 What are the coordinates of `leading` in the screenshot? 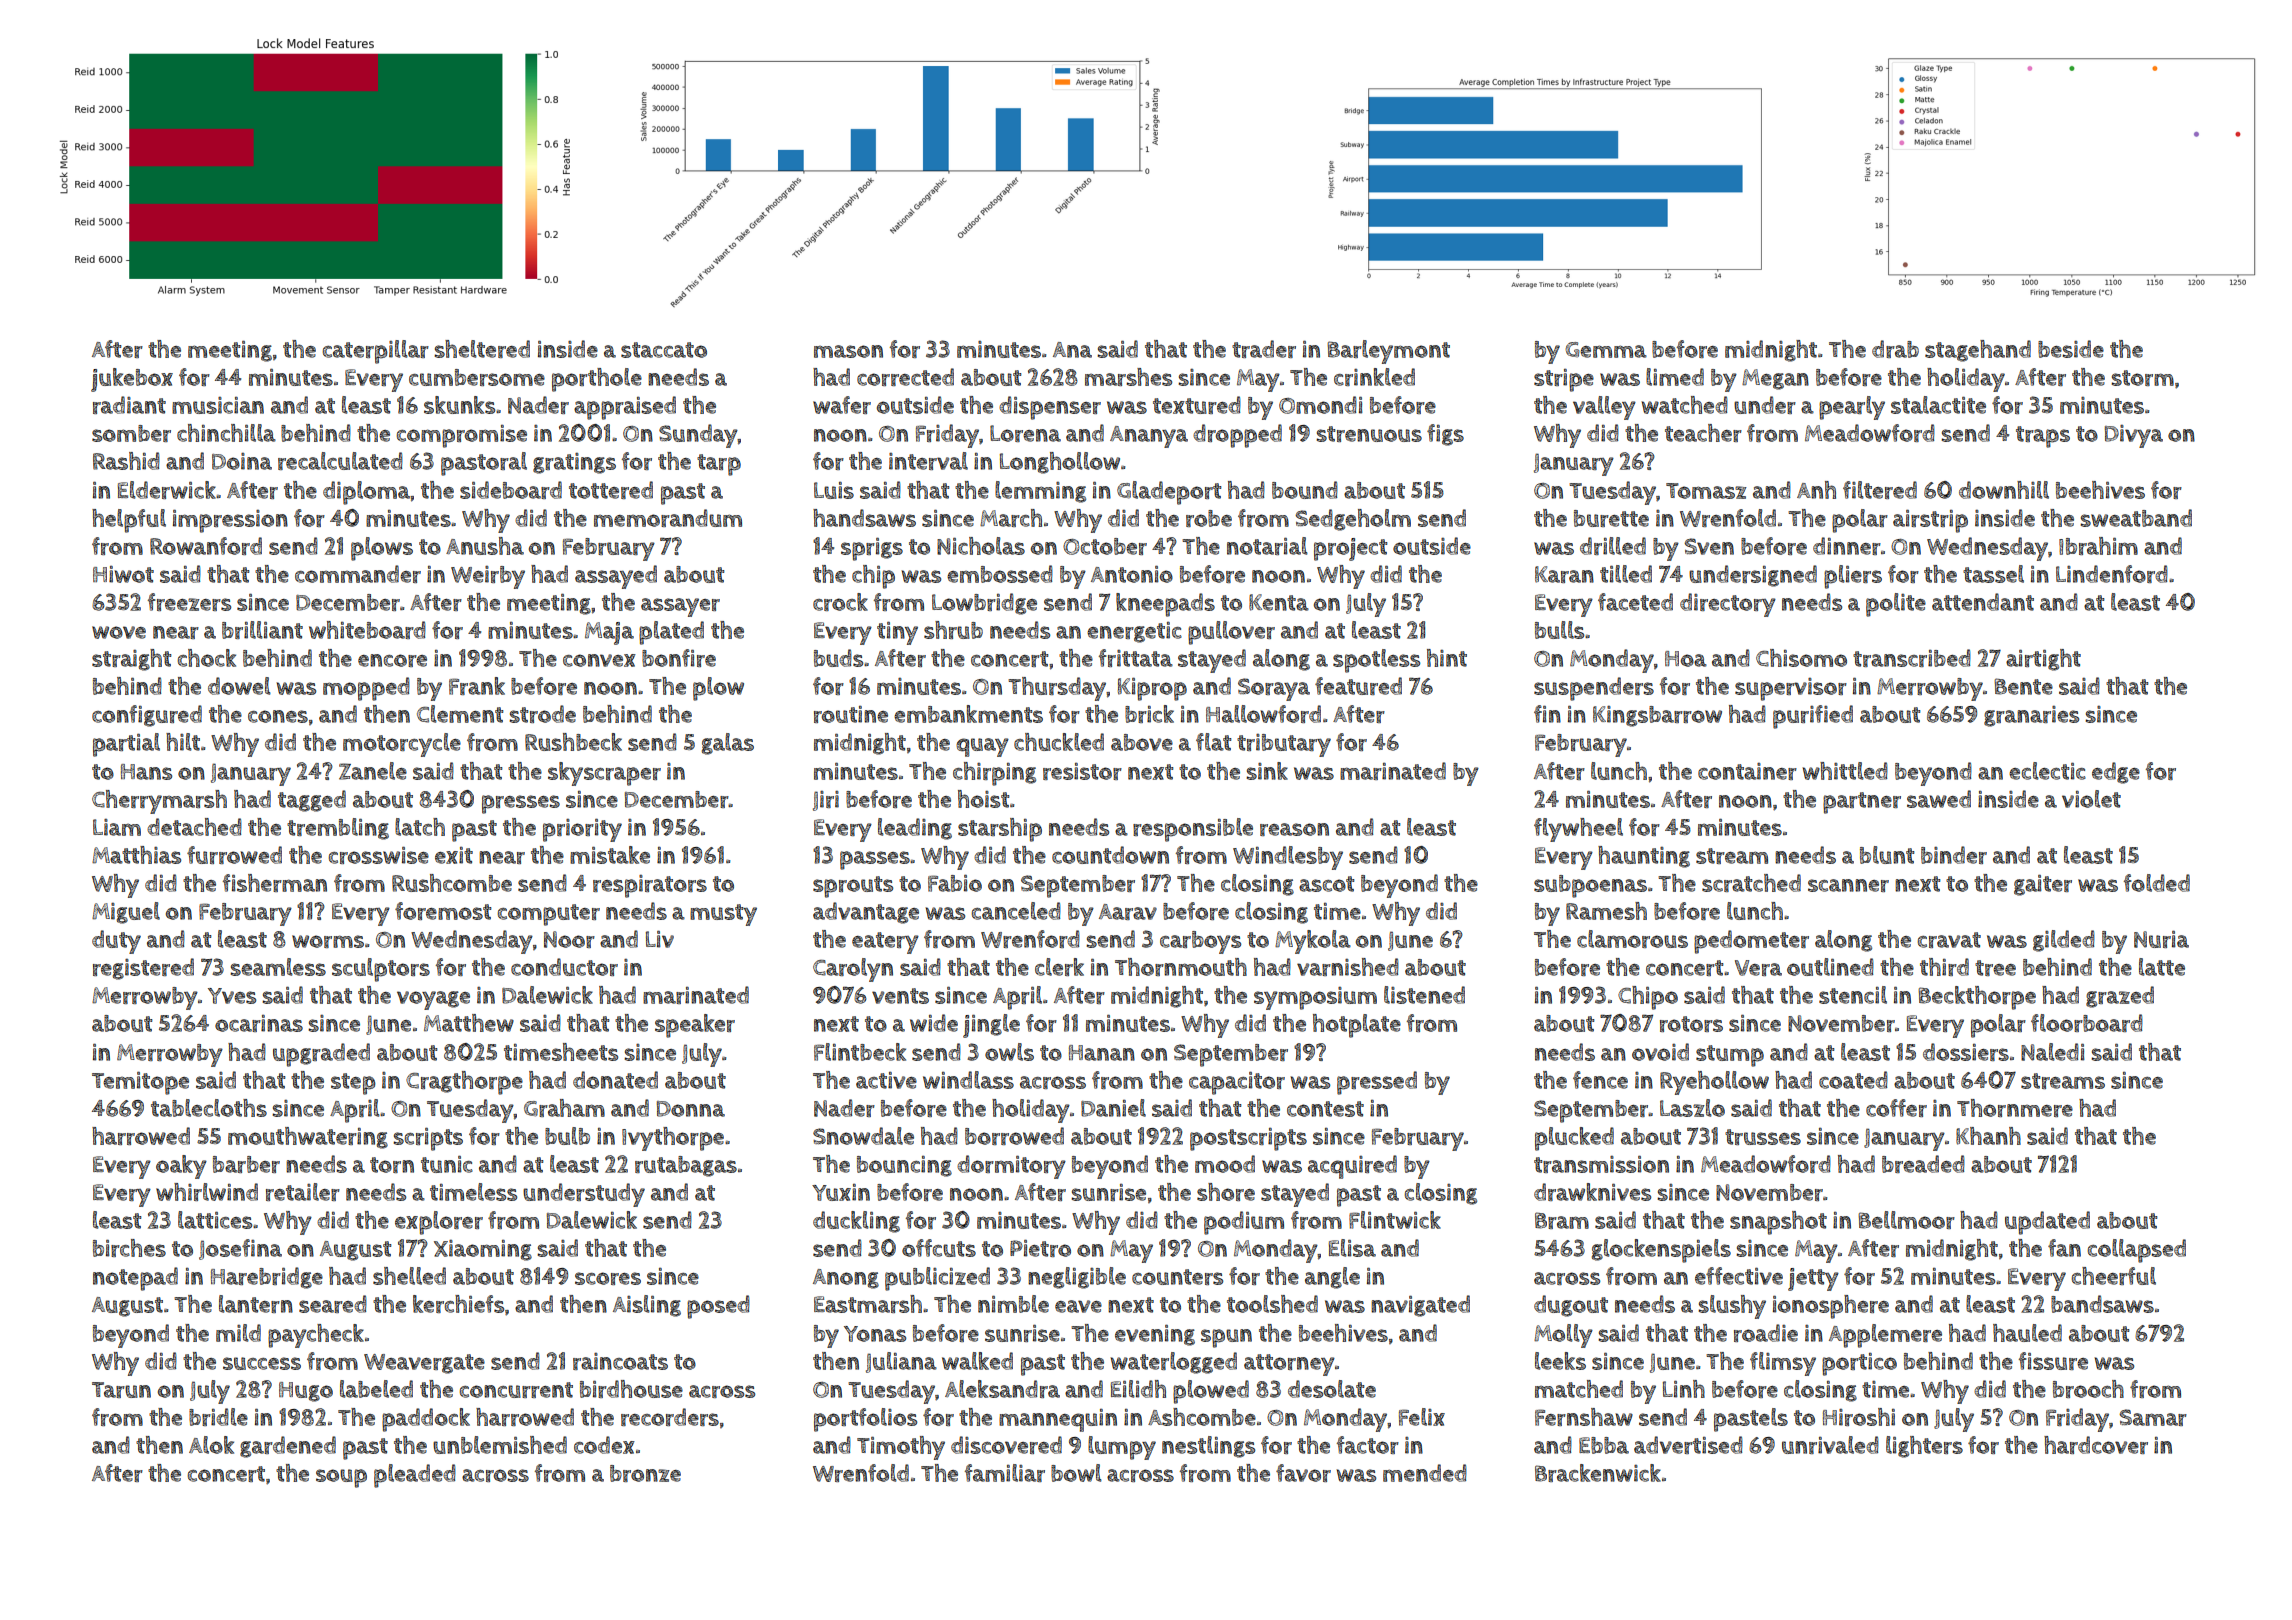 It's located at (915, 829).
